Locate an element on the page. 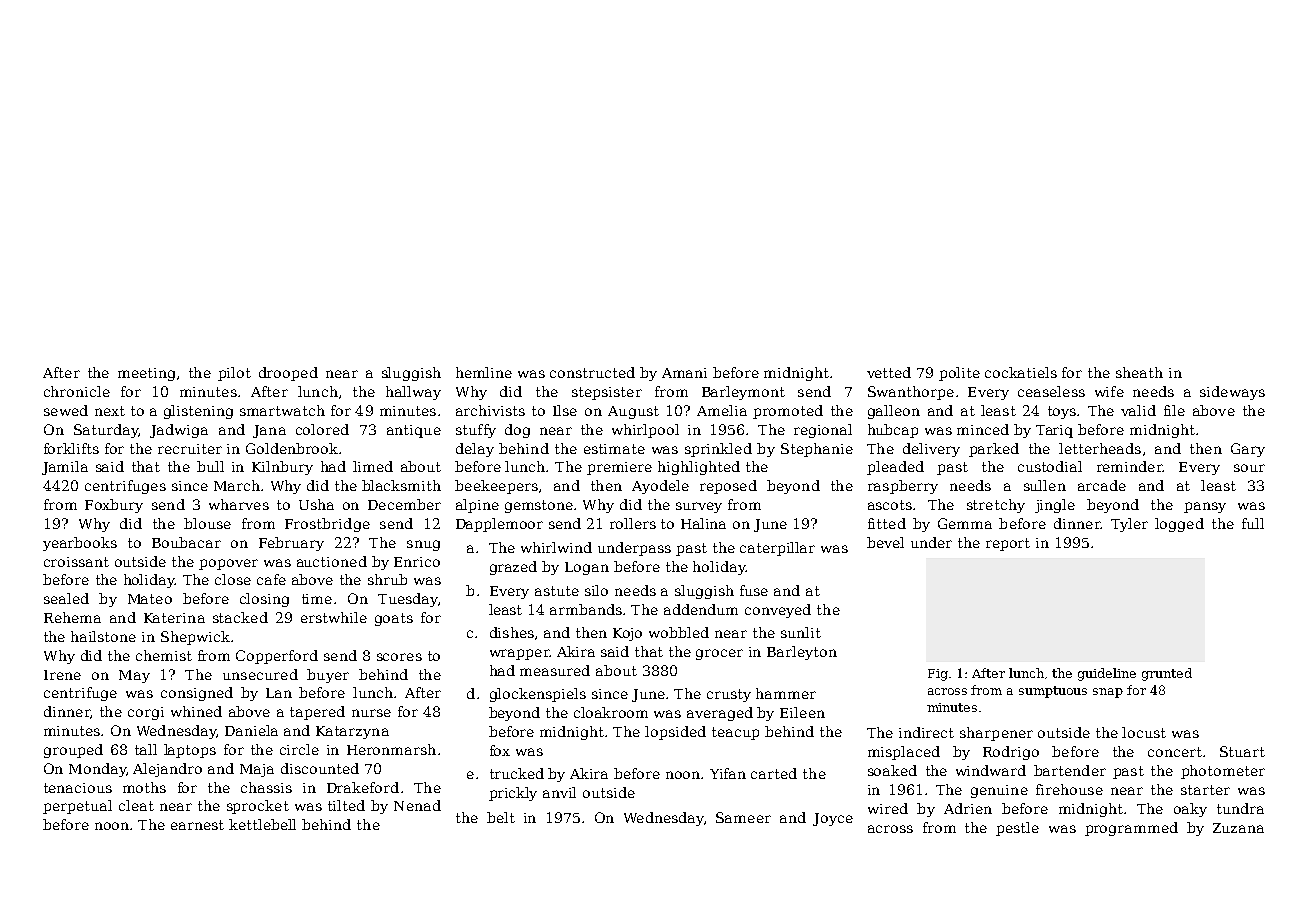  Amelia is located at coordinates (722, 410).
